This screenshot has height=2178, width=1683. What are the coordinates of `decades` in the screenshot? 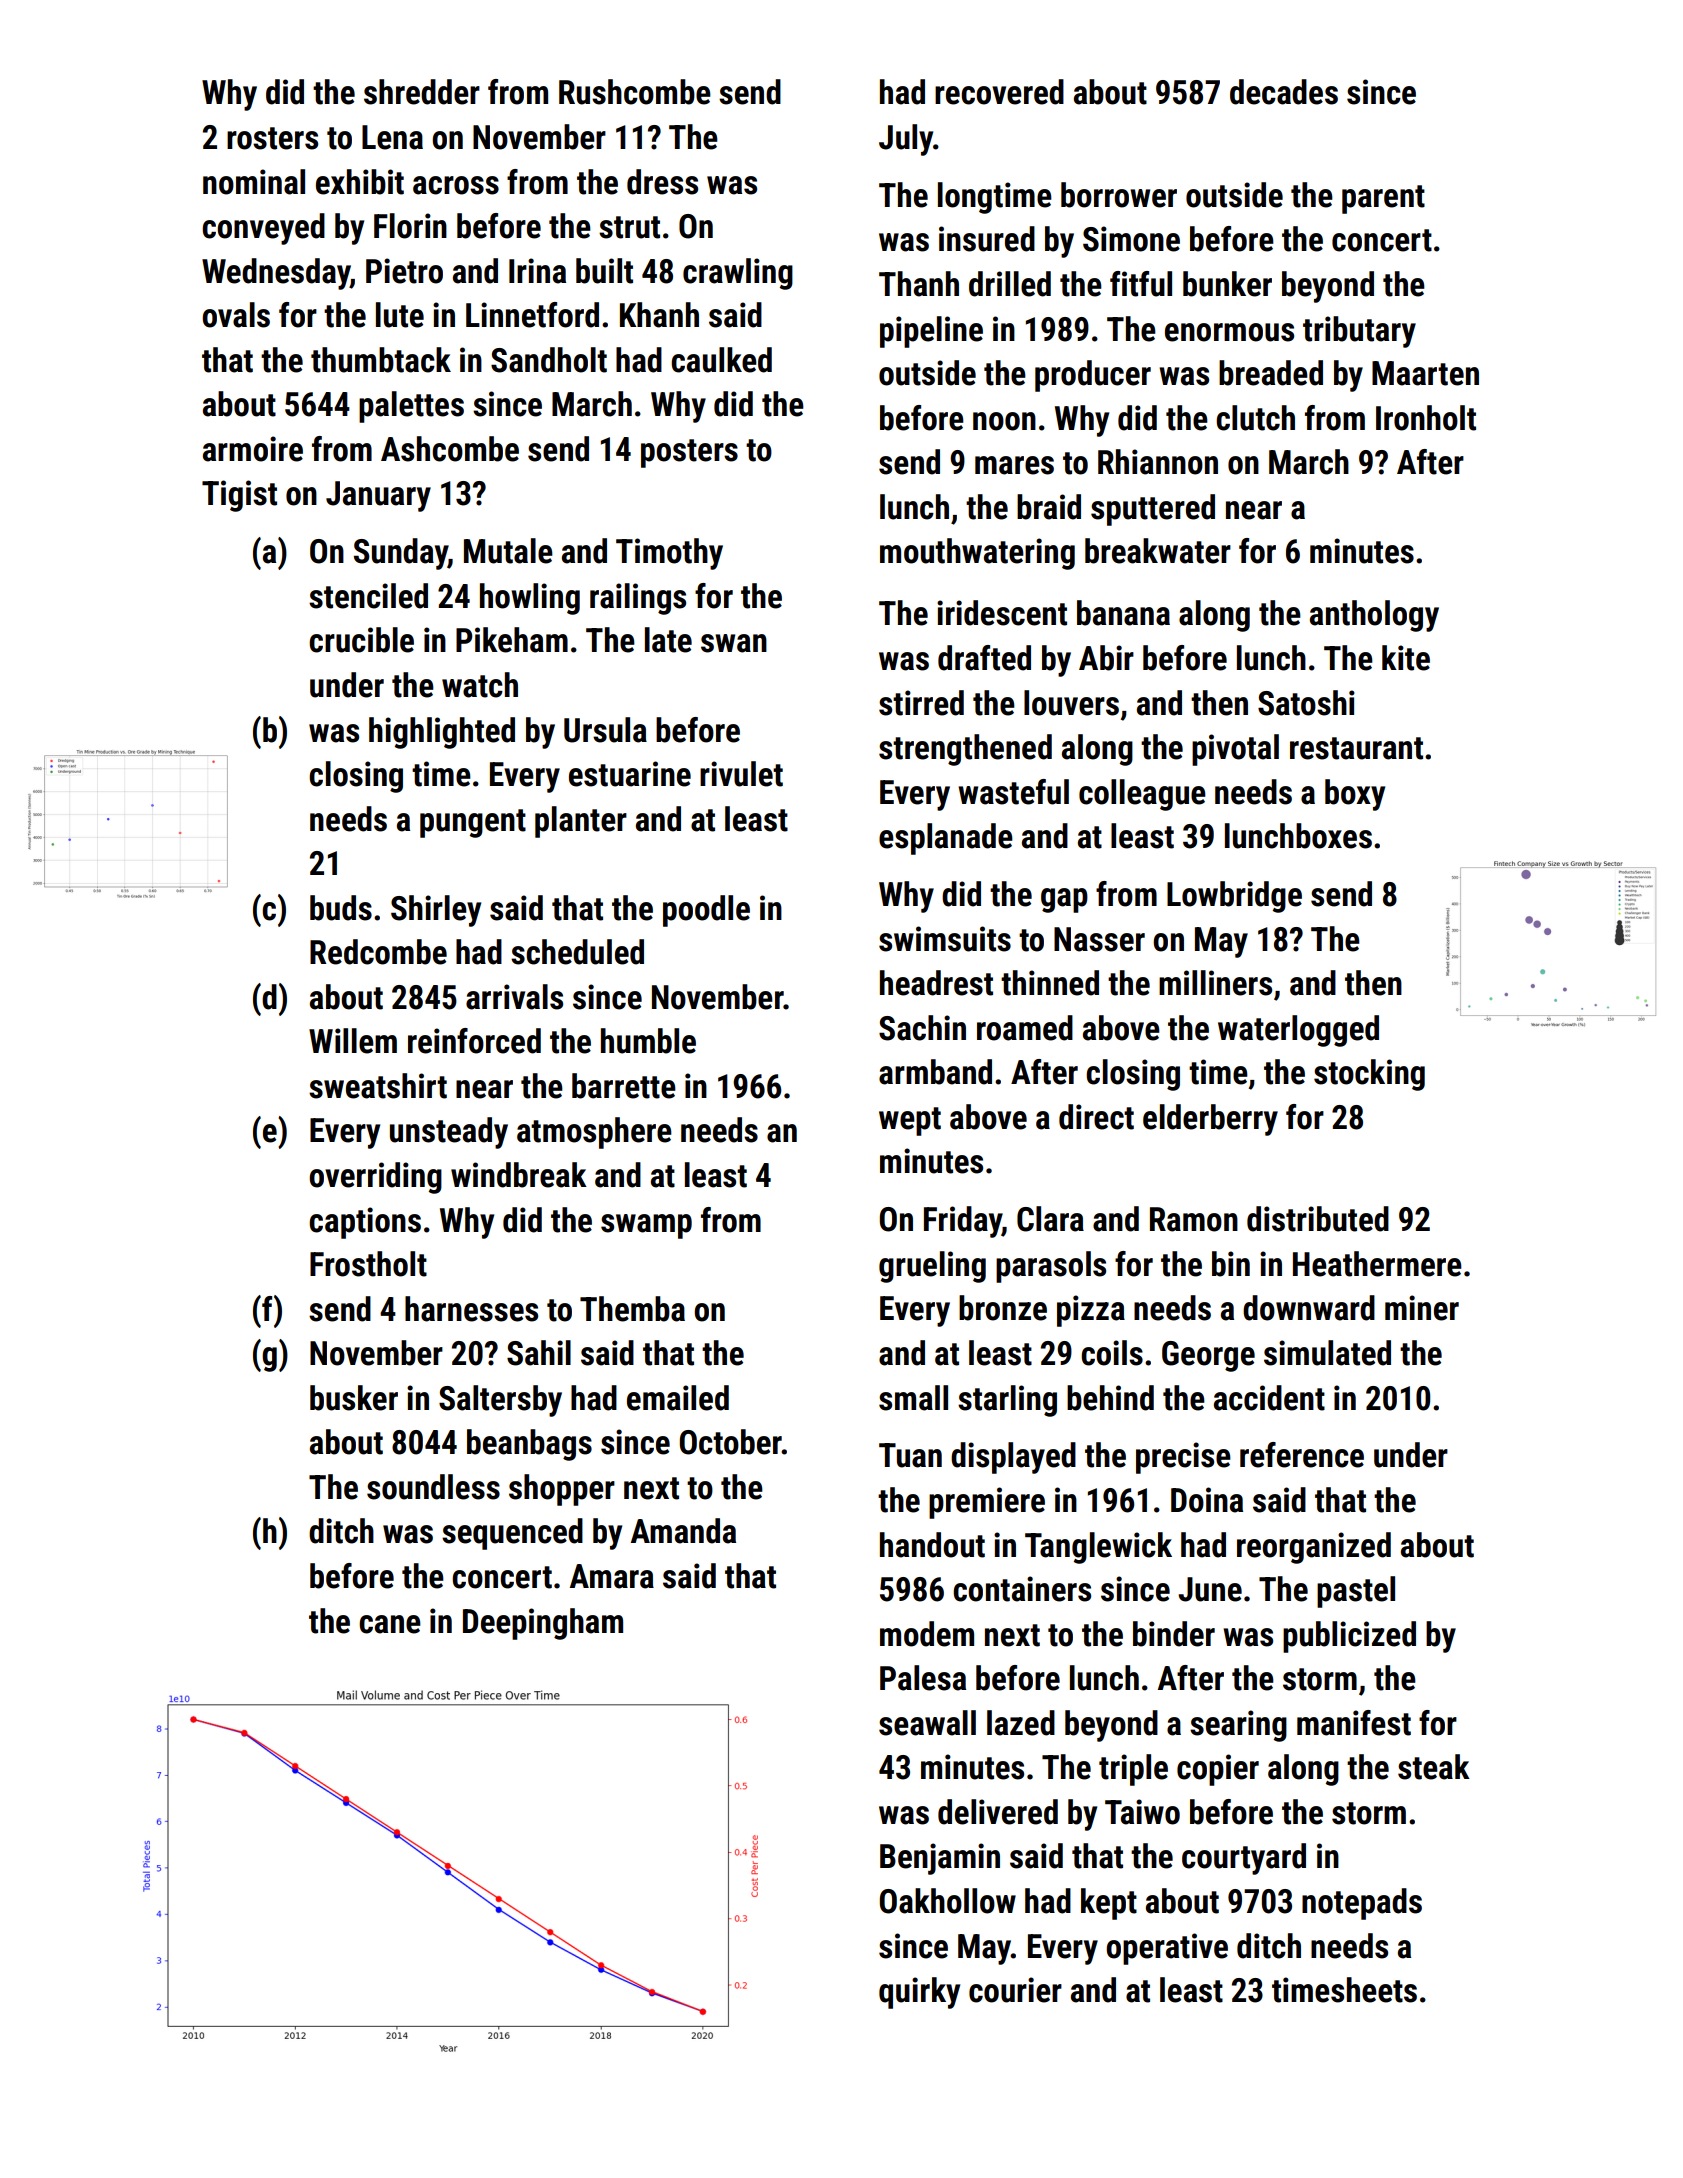 It's located at (1284, 92).
